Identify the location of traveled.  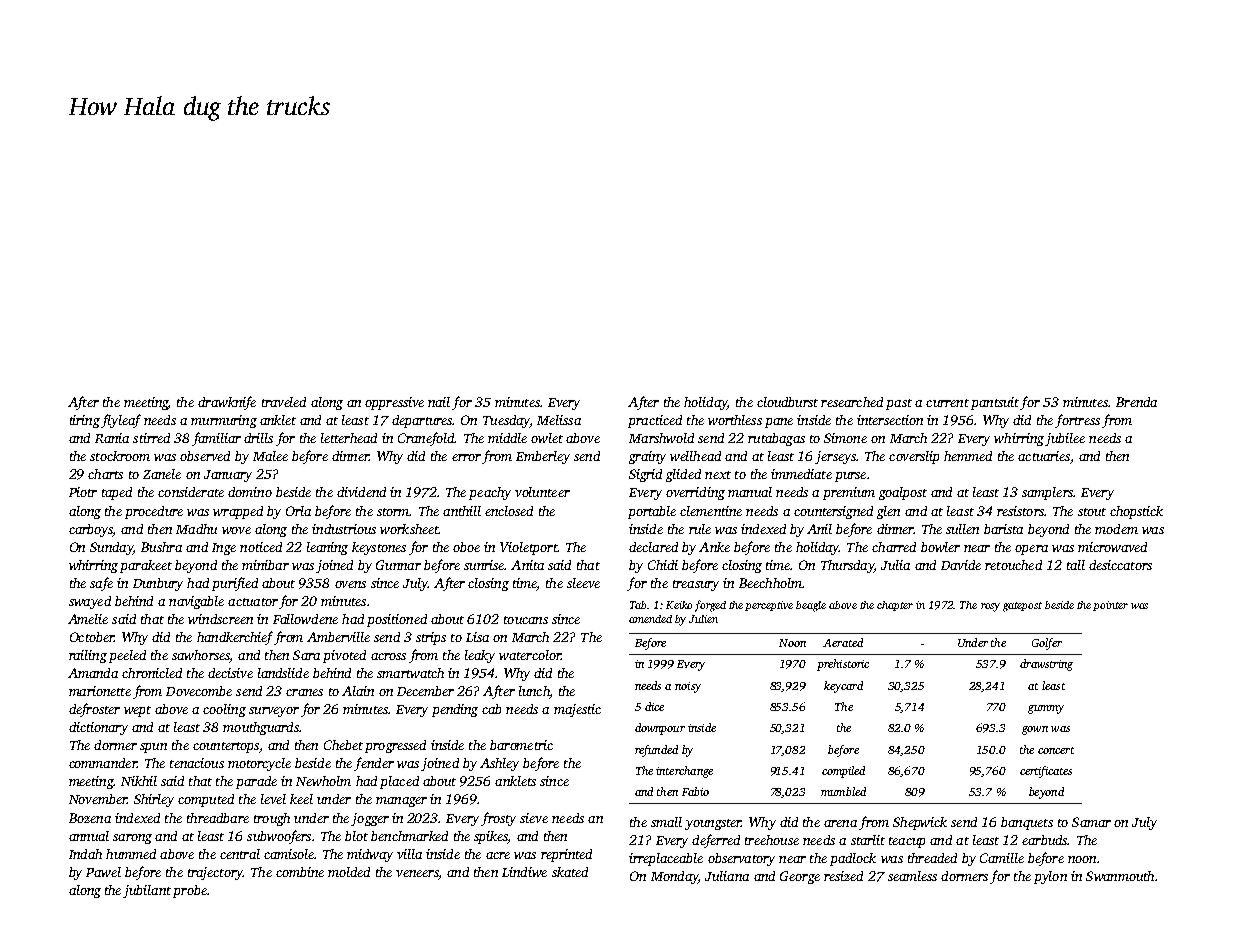
(284, 402).
